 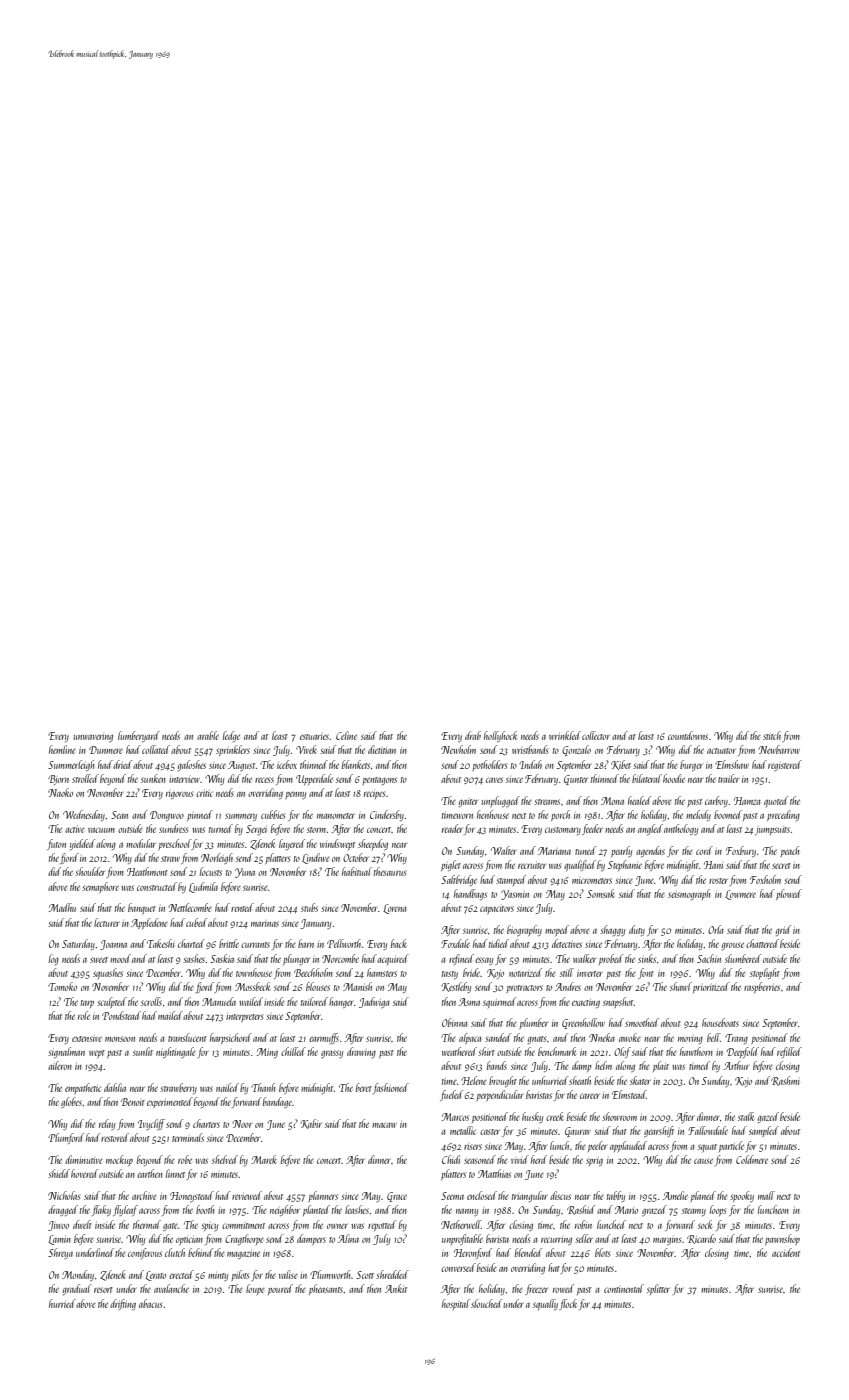 I want to click on erected, so click(x=181, y=1274).
